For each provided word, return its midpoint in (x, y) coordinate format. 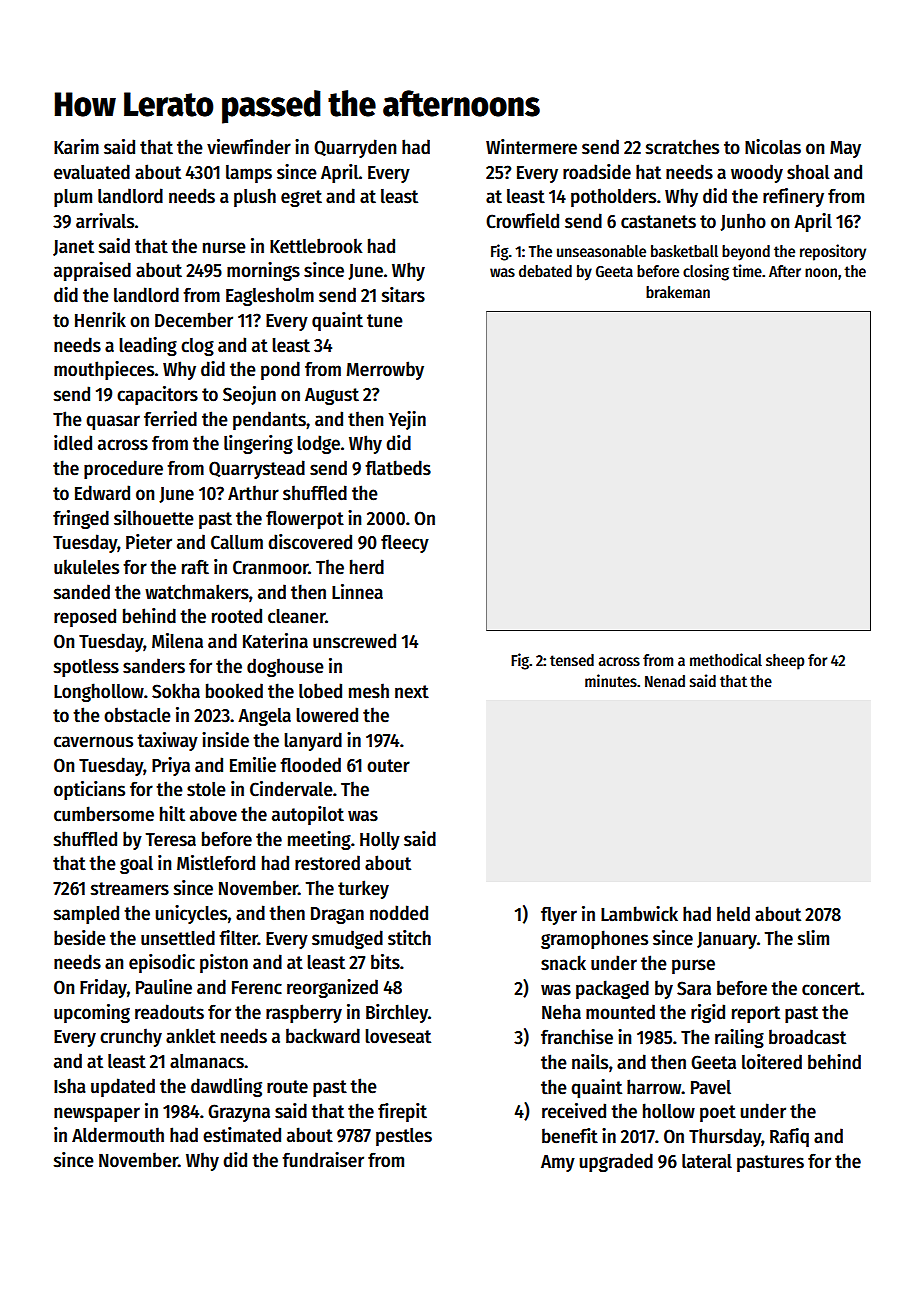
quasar (113, 422)
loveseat (398, 1036)
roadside (597, 172)
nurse (224, 248)
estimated (242, 1135)
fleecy (405, 543)
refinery (793, 197)
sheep (785, 662)
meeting (319, 840)
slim (813, 938)
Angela (264, 717)
